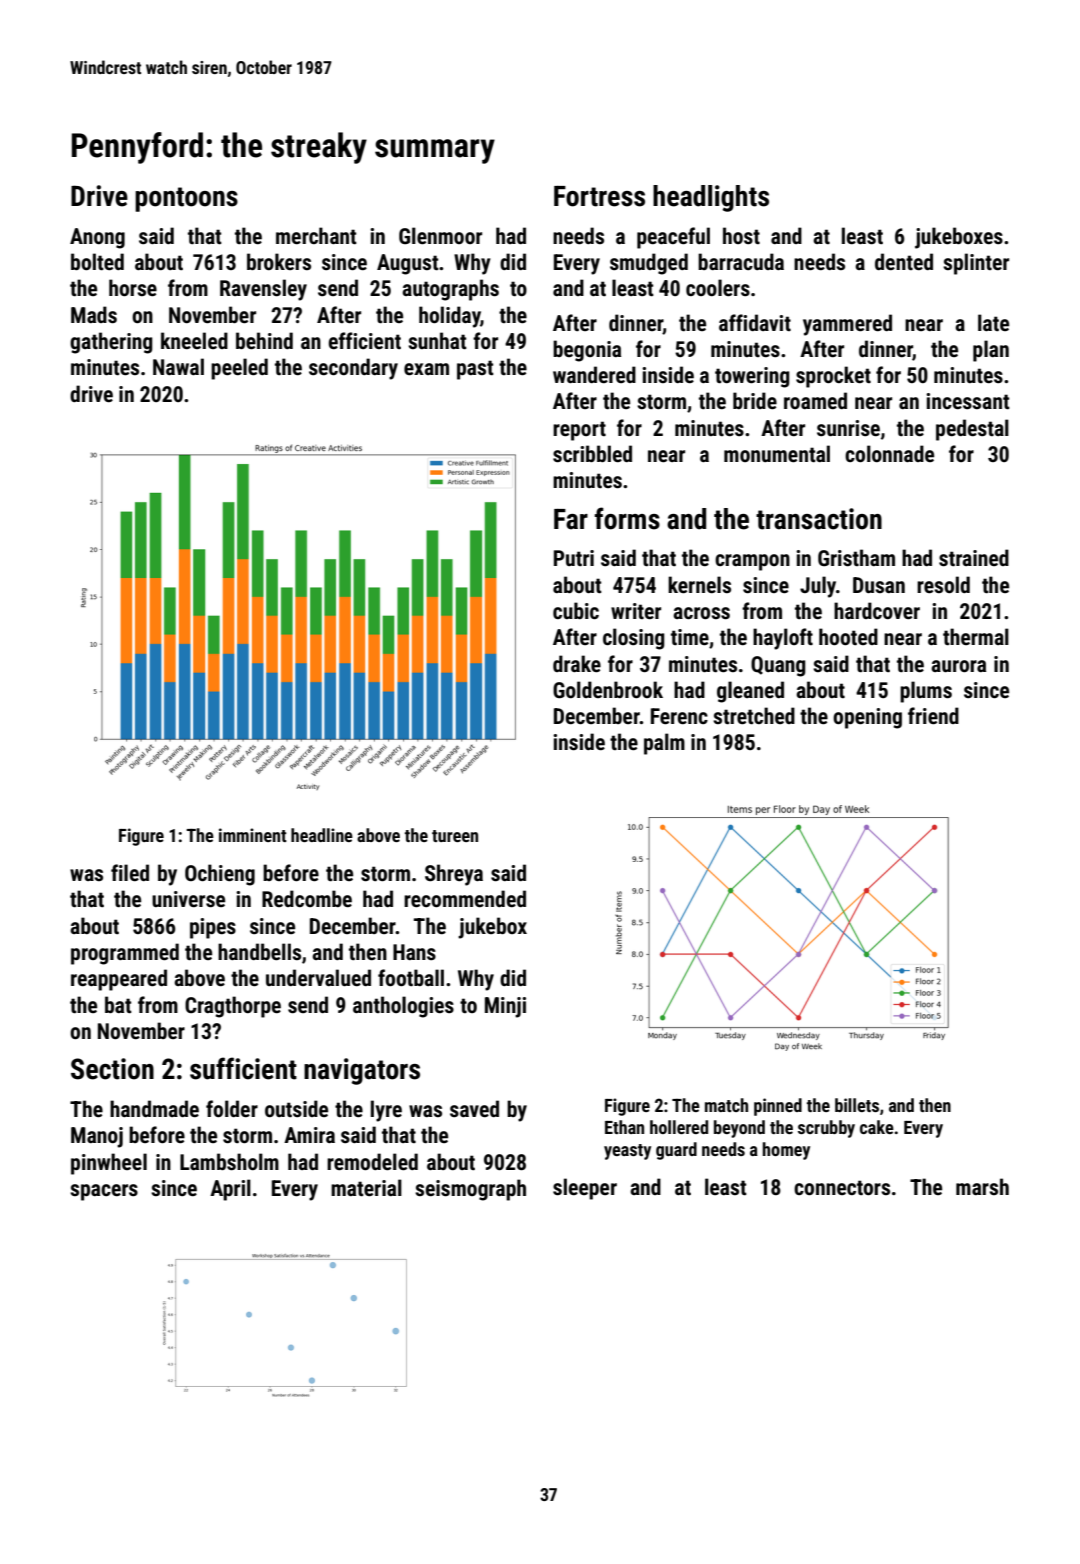 This image has height=1564, width=1080. I want to click on autographs, so click(450, 290).
